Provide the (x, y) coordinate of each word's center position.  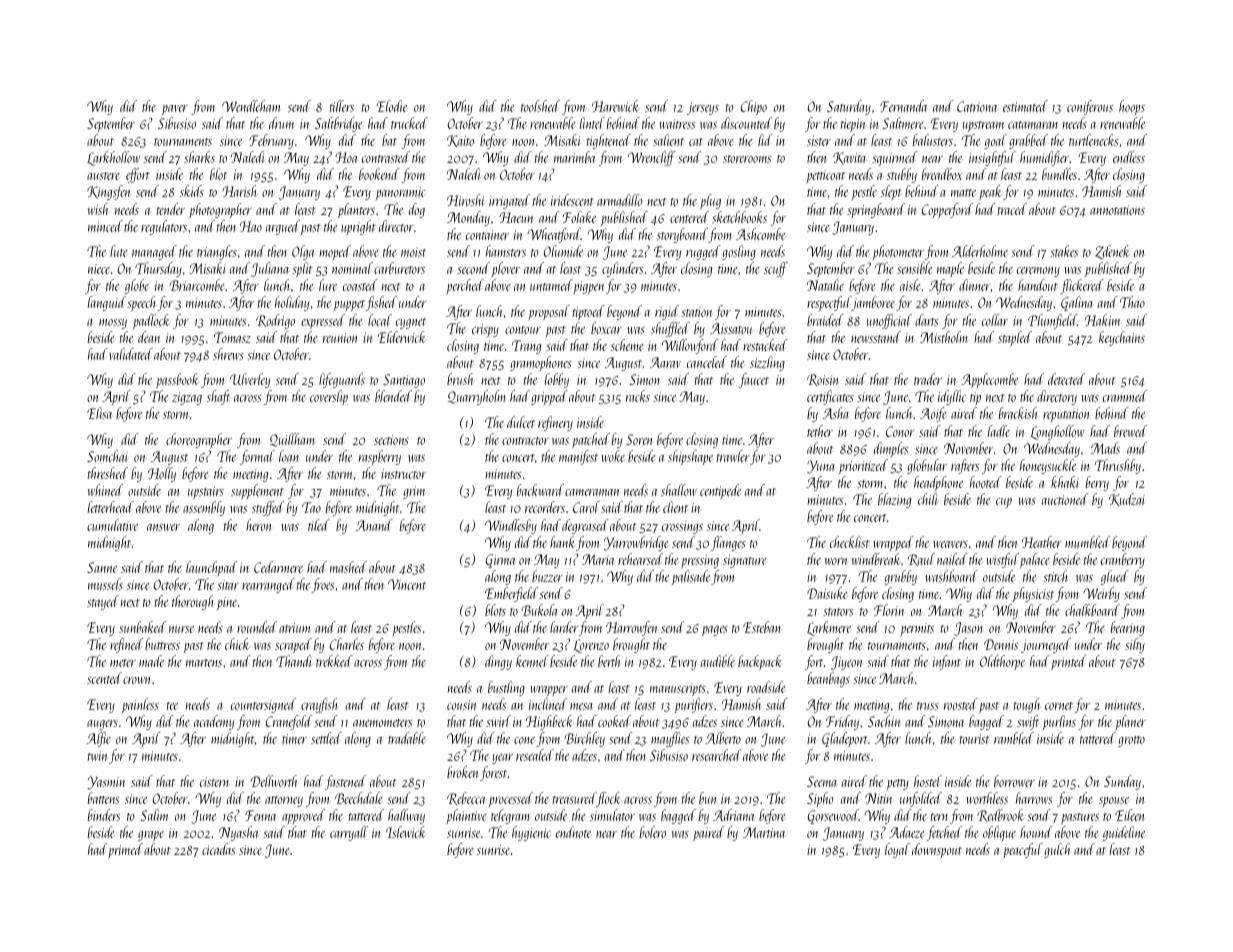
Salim (154, 815)
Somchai (107, 456)
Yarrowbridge (636, 543)
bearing (1128, 628)
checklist (849, 542)
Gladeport (845, 739)
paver (175, 110)
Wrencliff (652, 158)
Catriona (977, 106)
